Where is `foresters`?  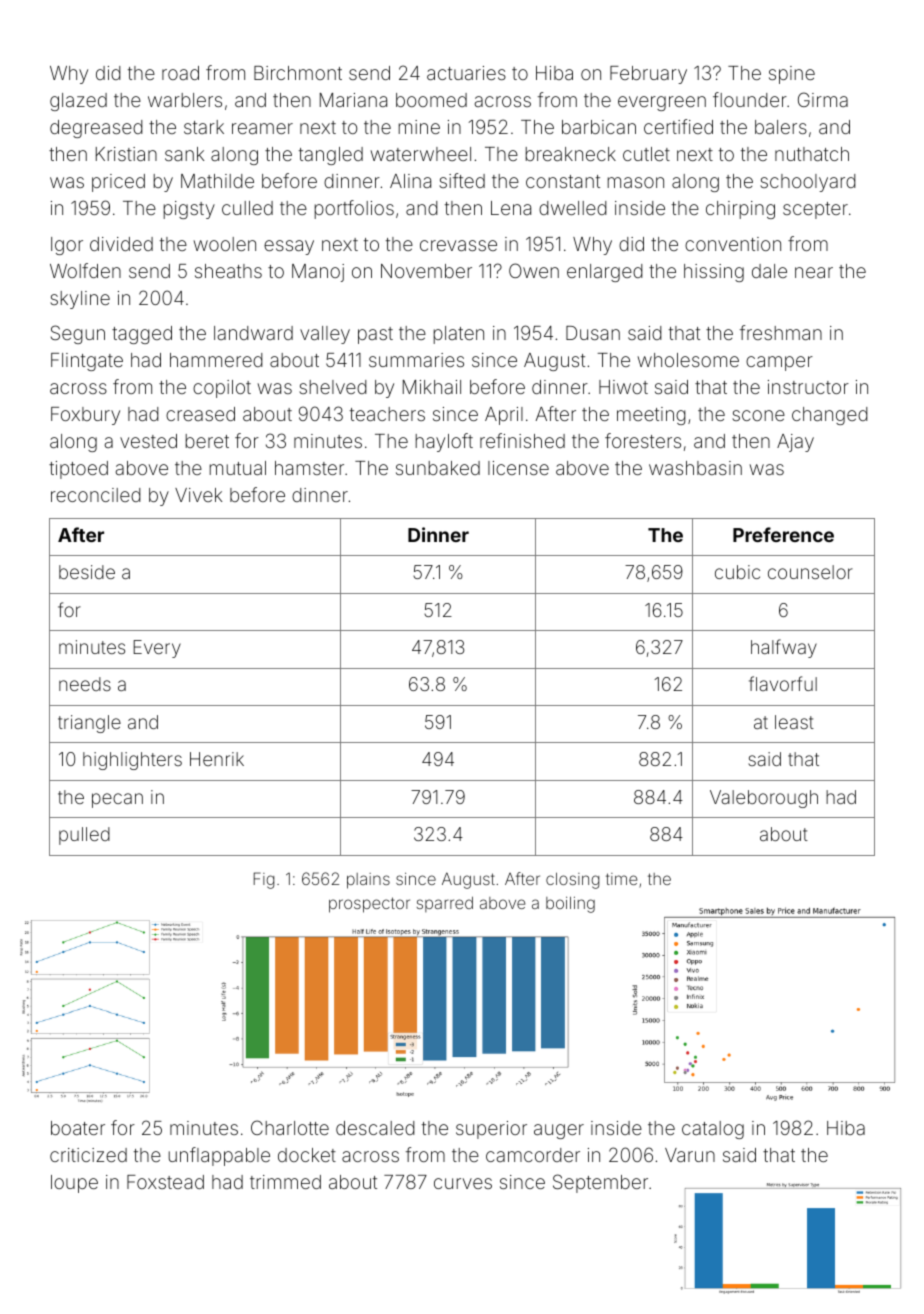 foresters is located at coordinates (643, 440).
